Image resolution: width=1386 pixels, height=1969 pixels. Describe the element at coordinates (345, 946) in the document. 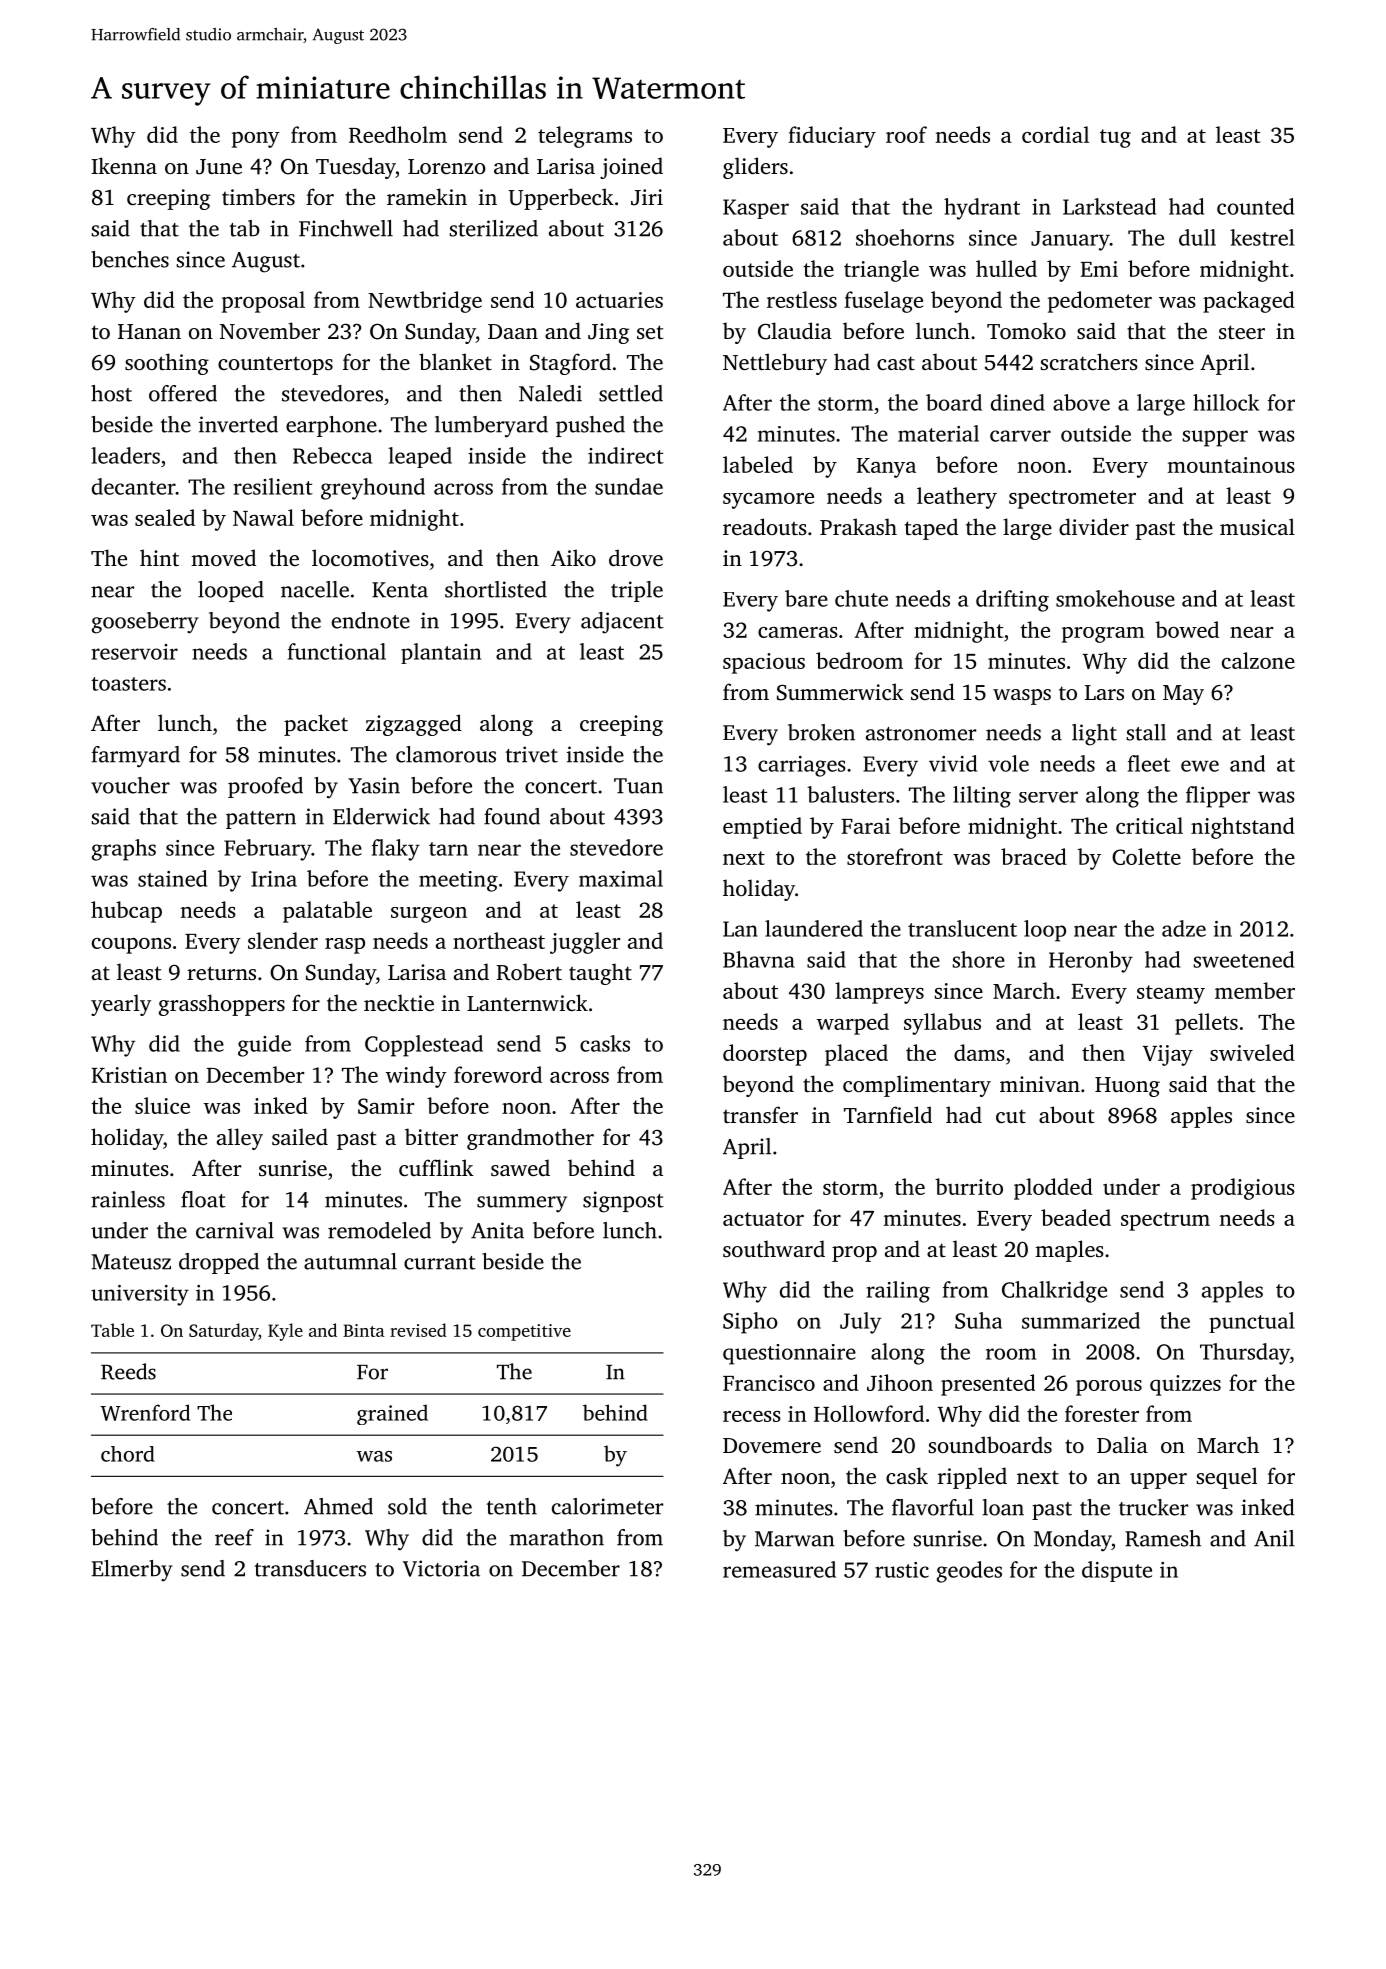

I see `rasp` at that location.
